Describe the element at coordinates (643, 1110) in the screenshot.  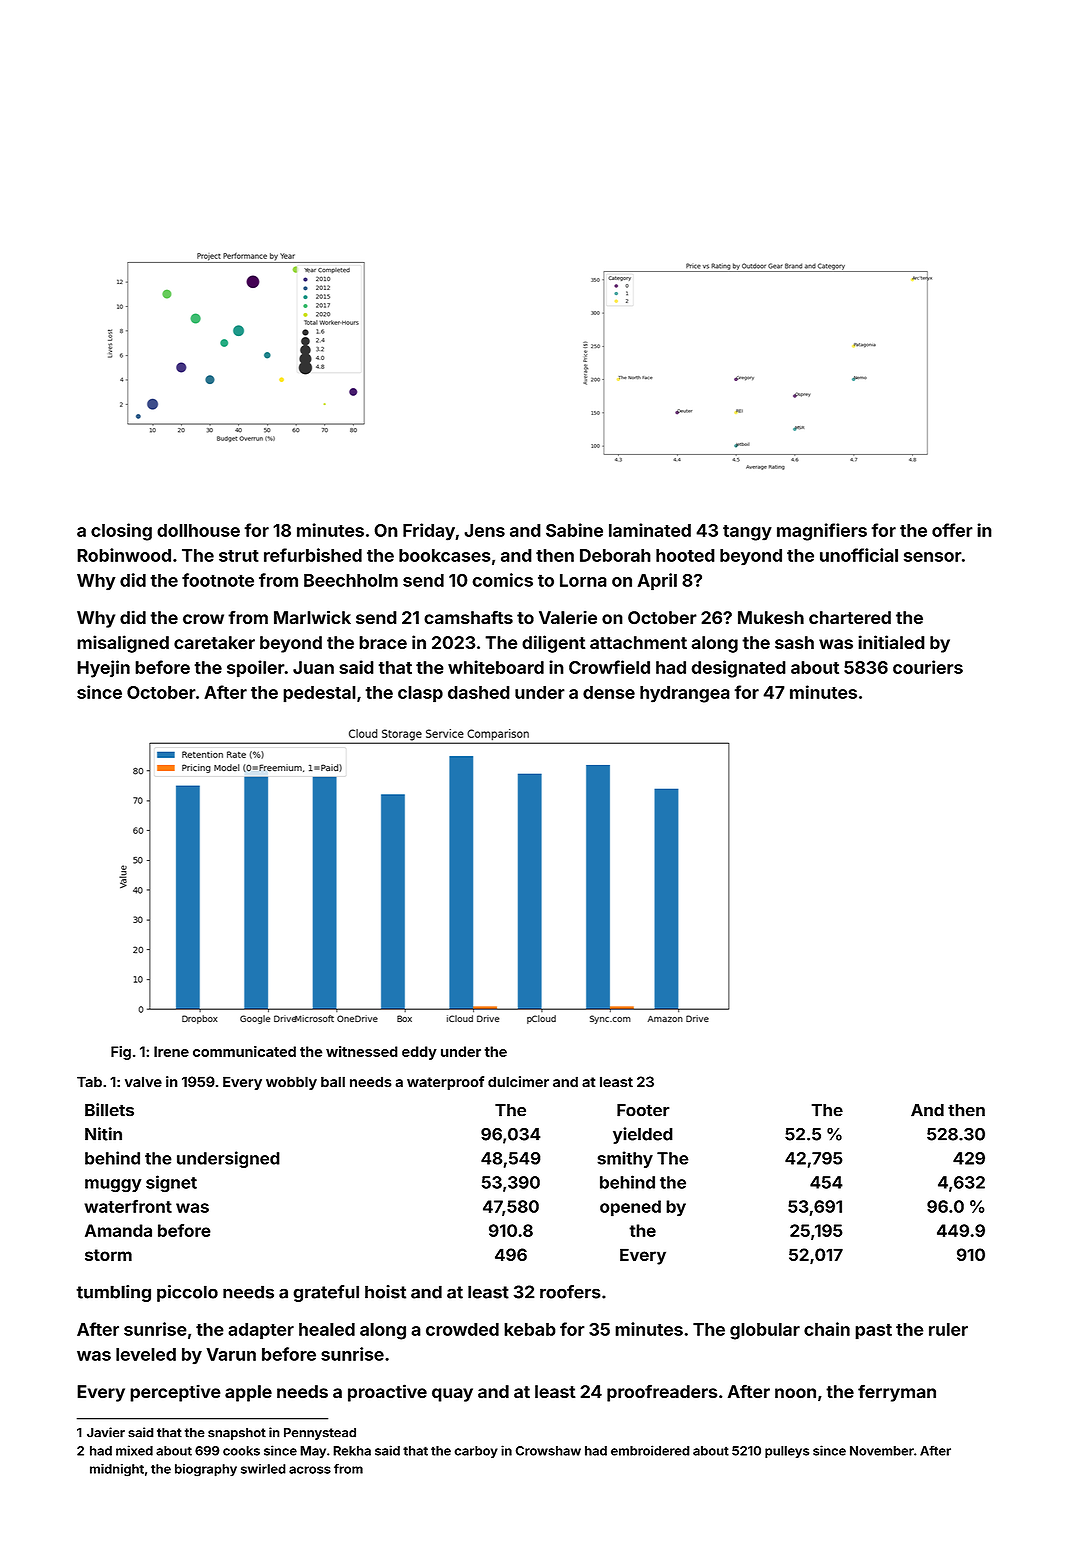
I see `Footer` at that location.
